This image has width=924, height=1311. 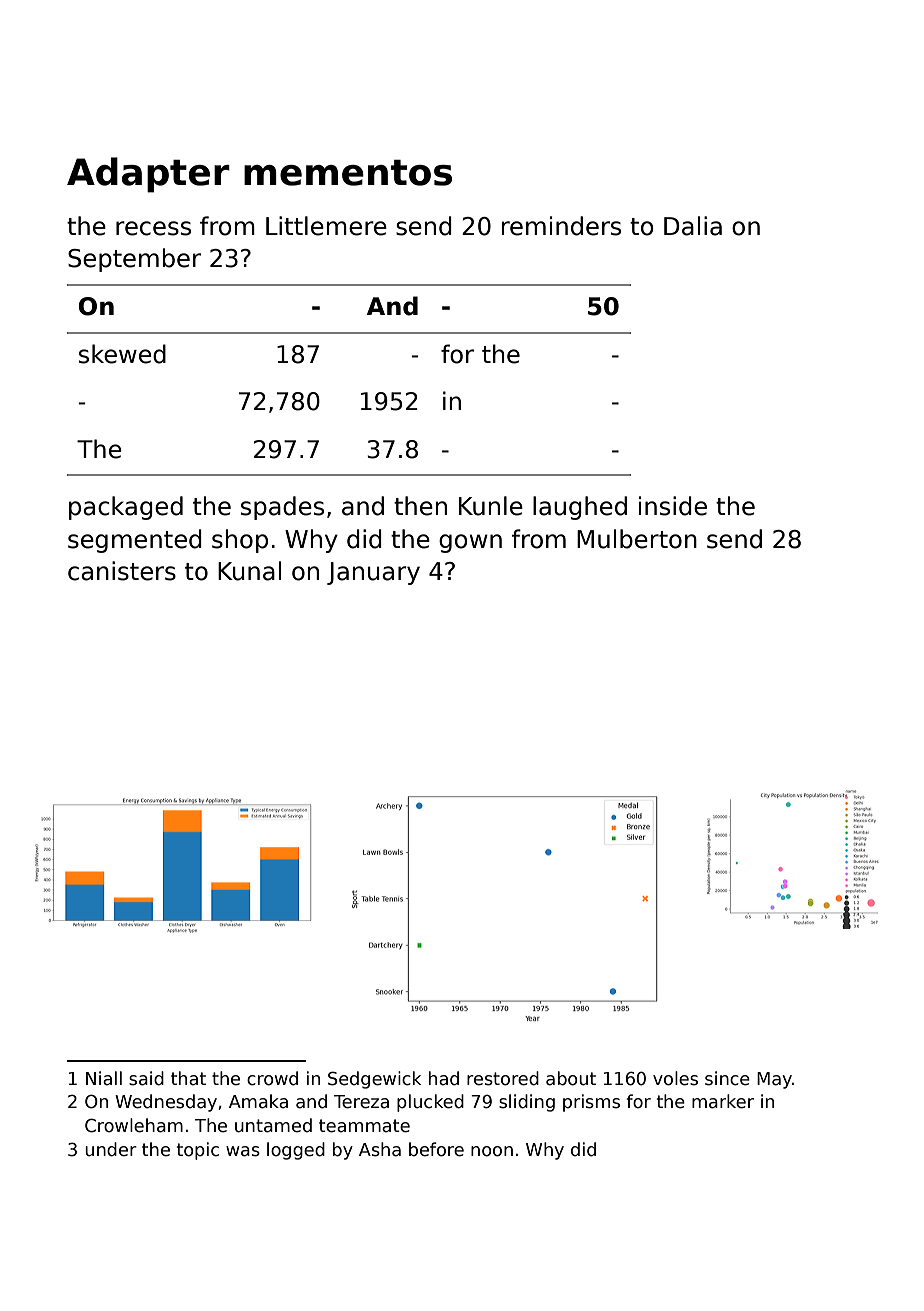 I want to click on Kunal, so click(x=249, y=571).
